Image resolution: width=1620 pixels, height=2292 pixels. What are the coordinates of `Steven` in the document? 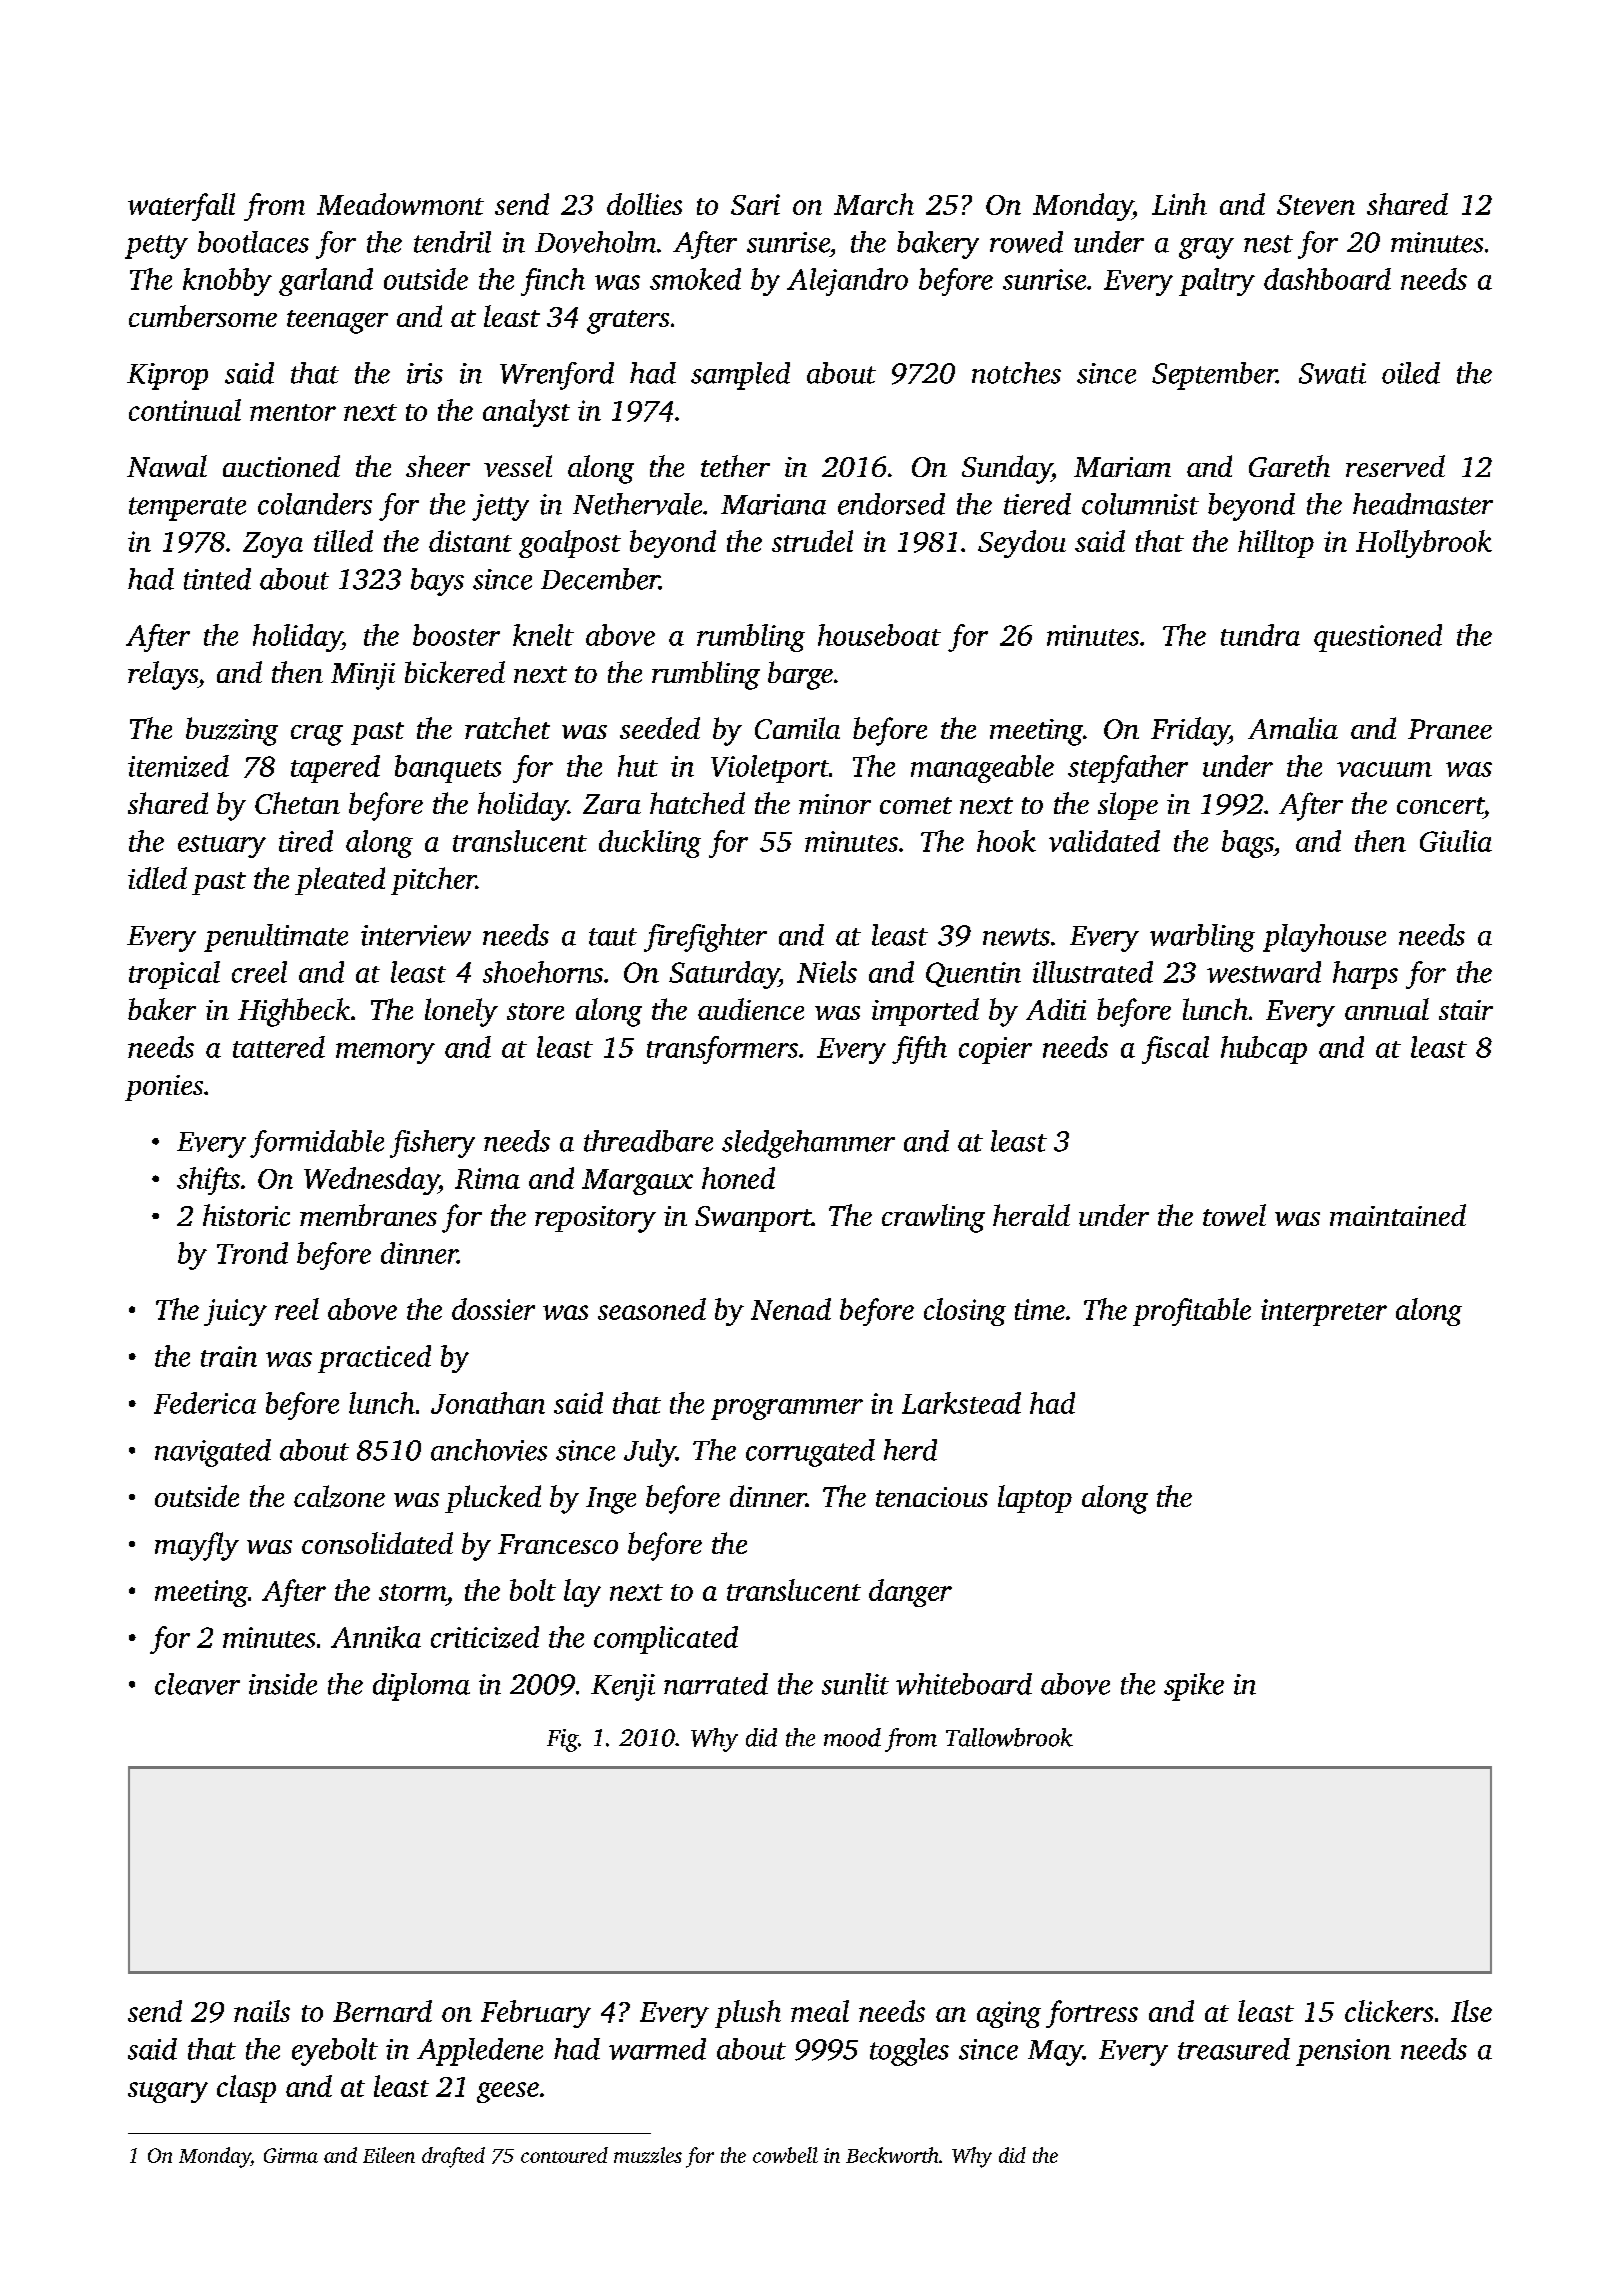 It's located at (1316, 205).
